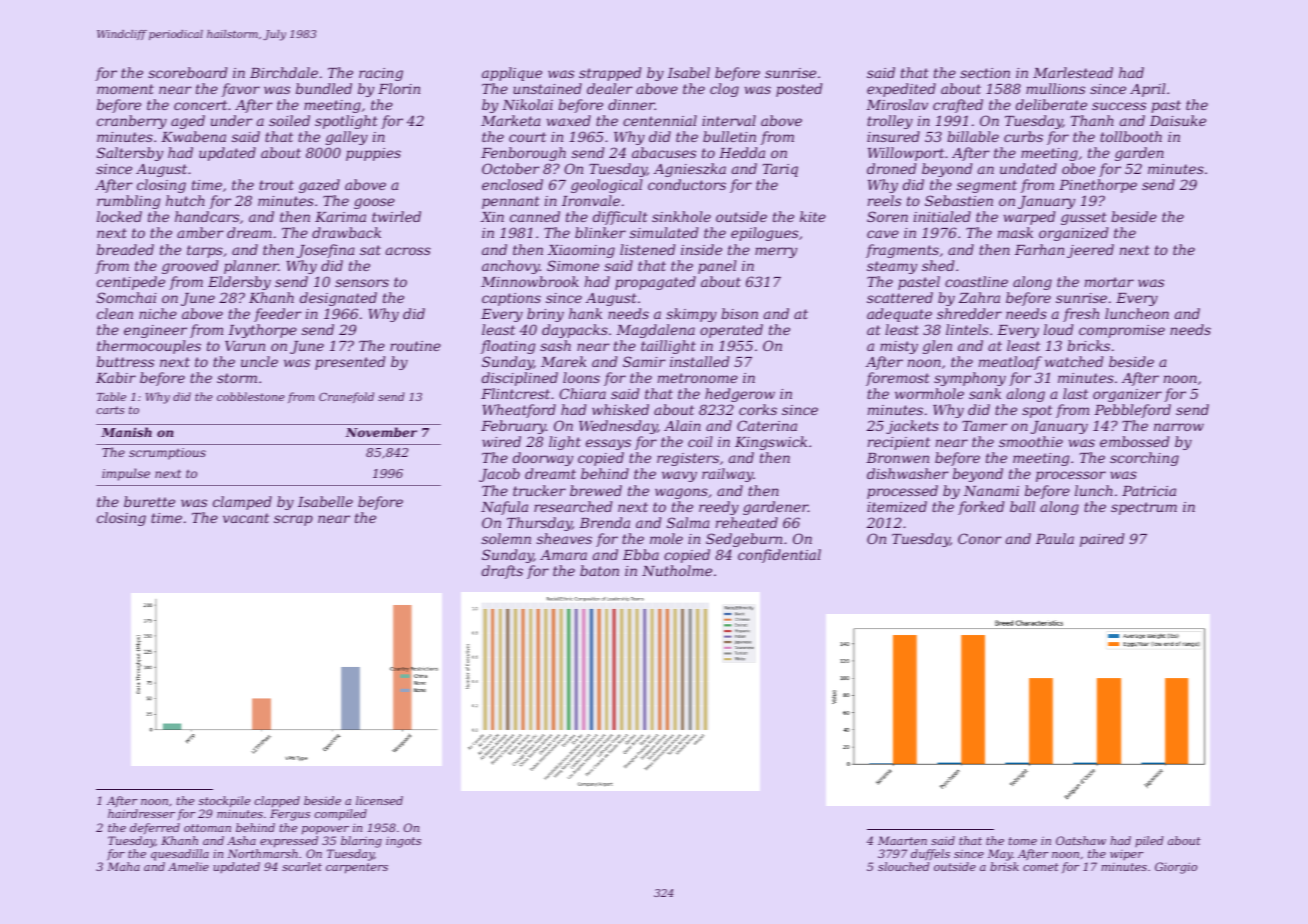 This screenshot has width=1308, height=924. Describe the element at coordinates (1023, 841) in the screenshot. I see `tome` at that location.
